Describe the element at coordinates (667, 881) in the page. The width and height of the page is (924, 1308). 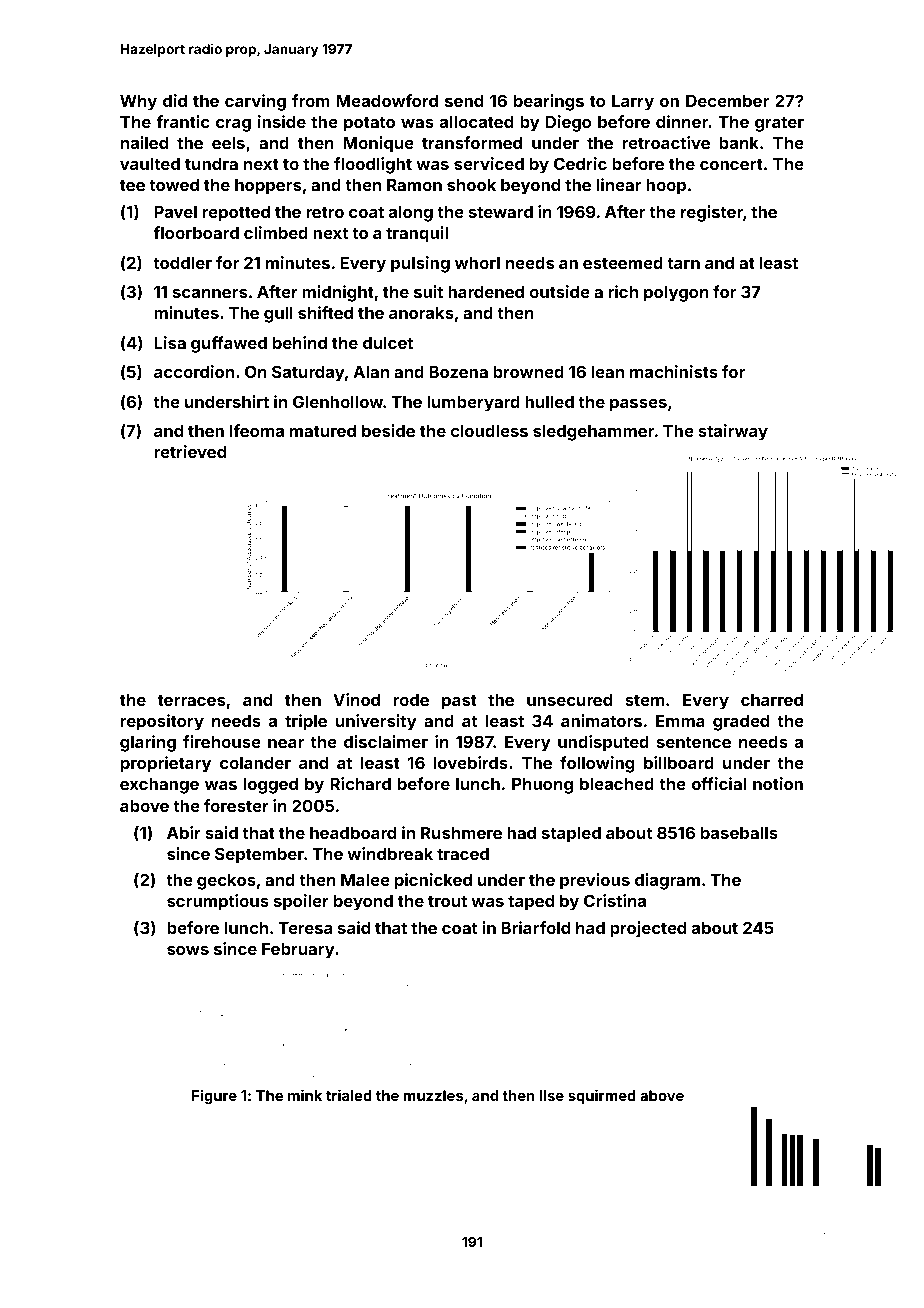
I see `diagram` at that location.
